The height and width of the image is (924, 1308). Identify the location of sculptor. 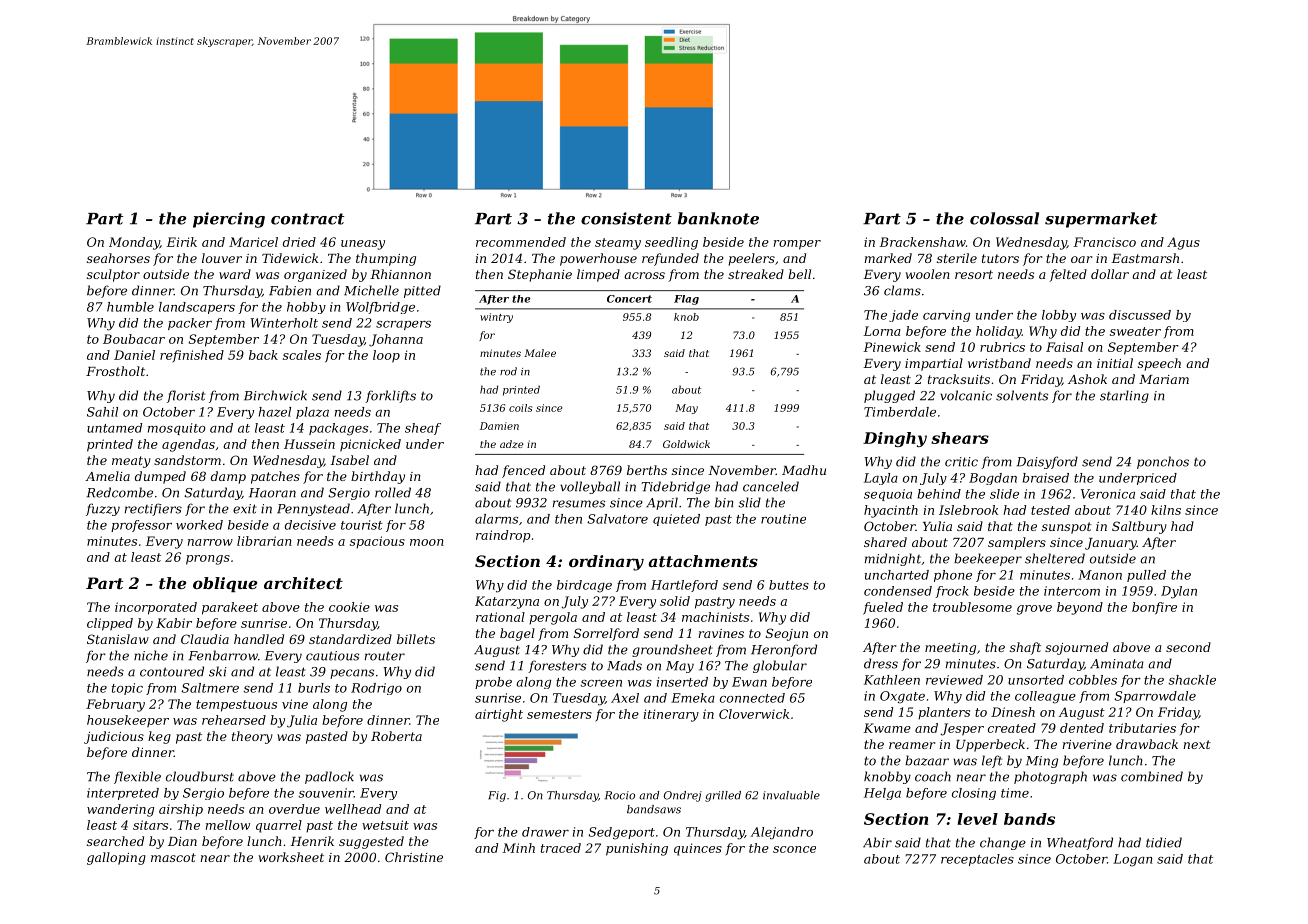
(113, 275).
